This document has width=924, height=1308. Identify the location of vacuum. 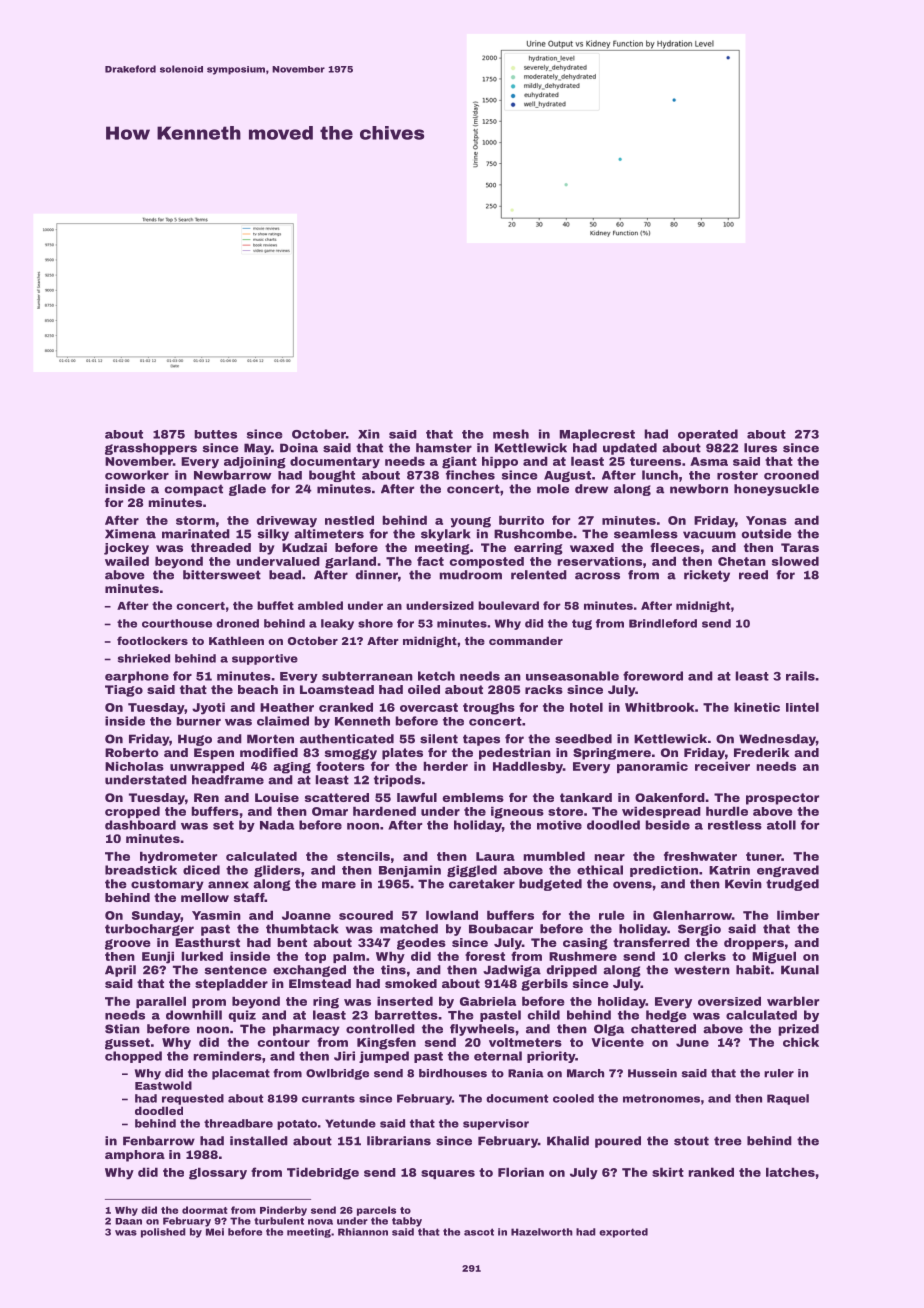
(709, 535).
